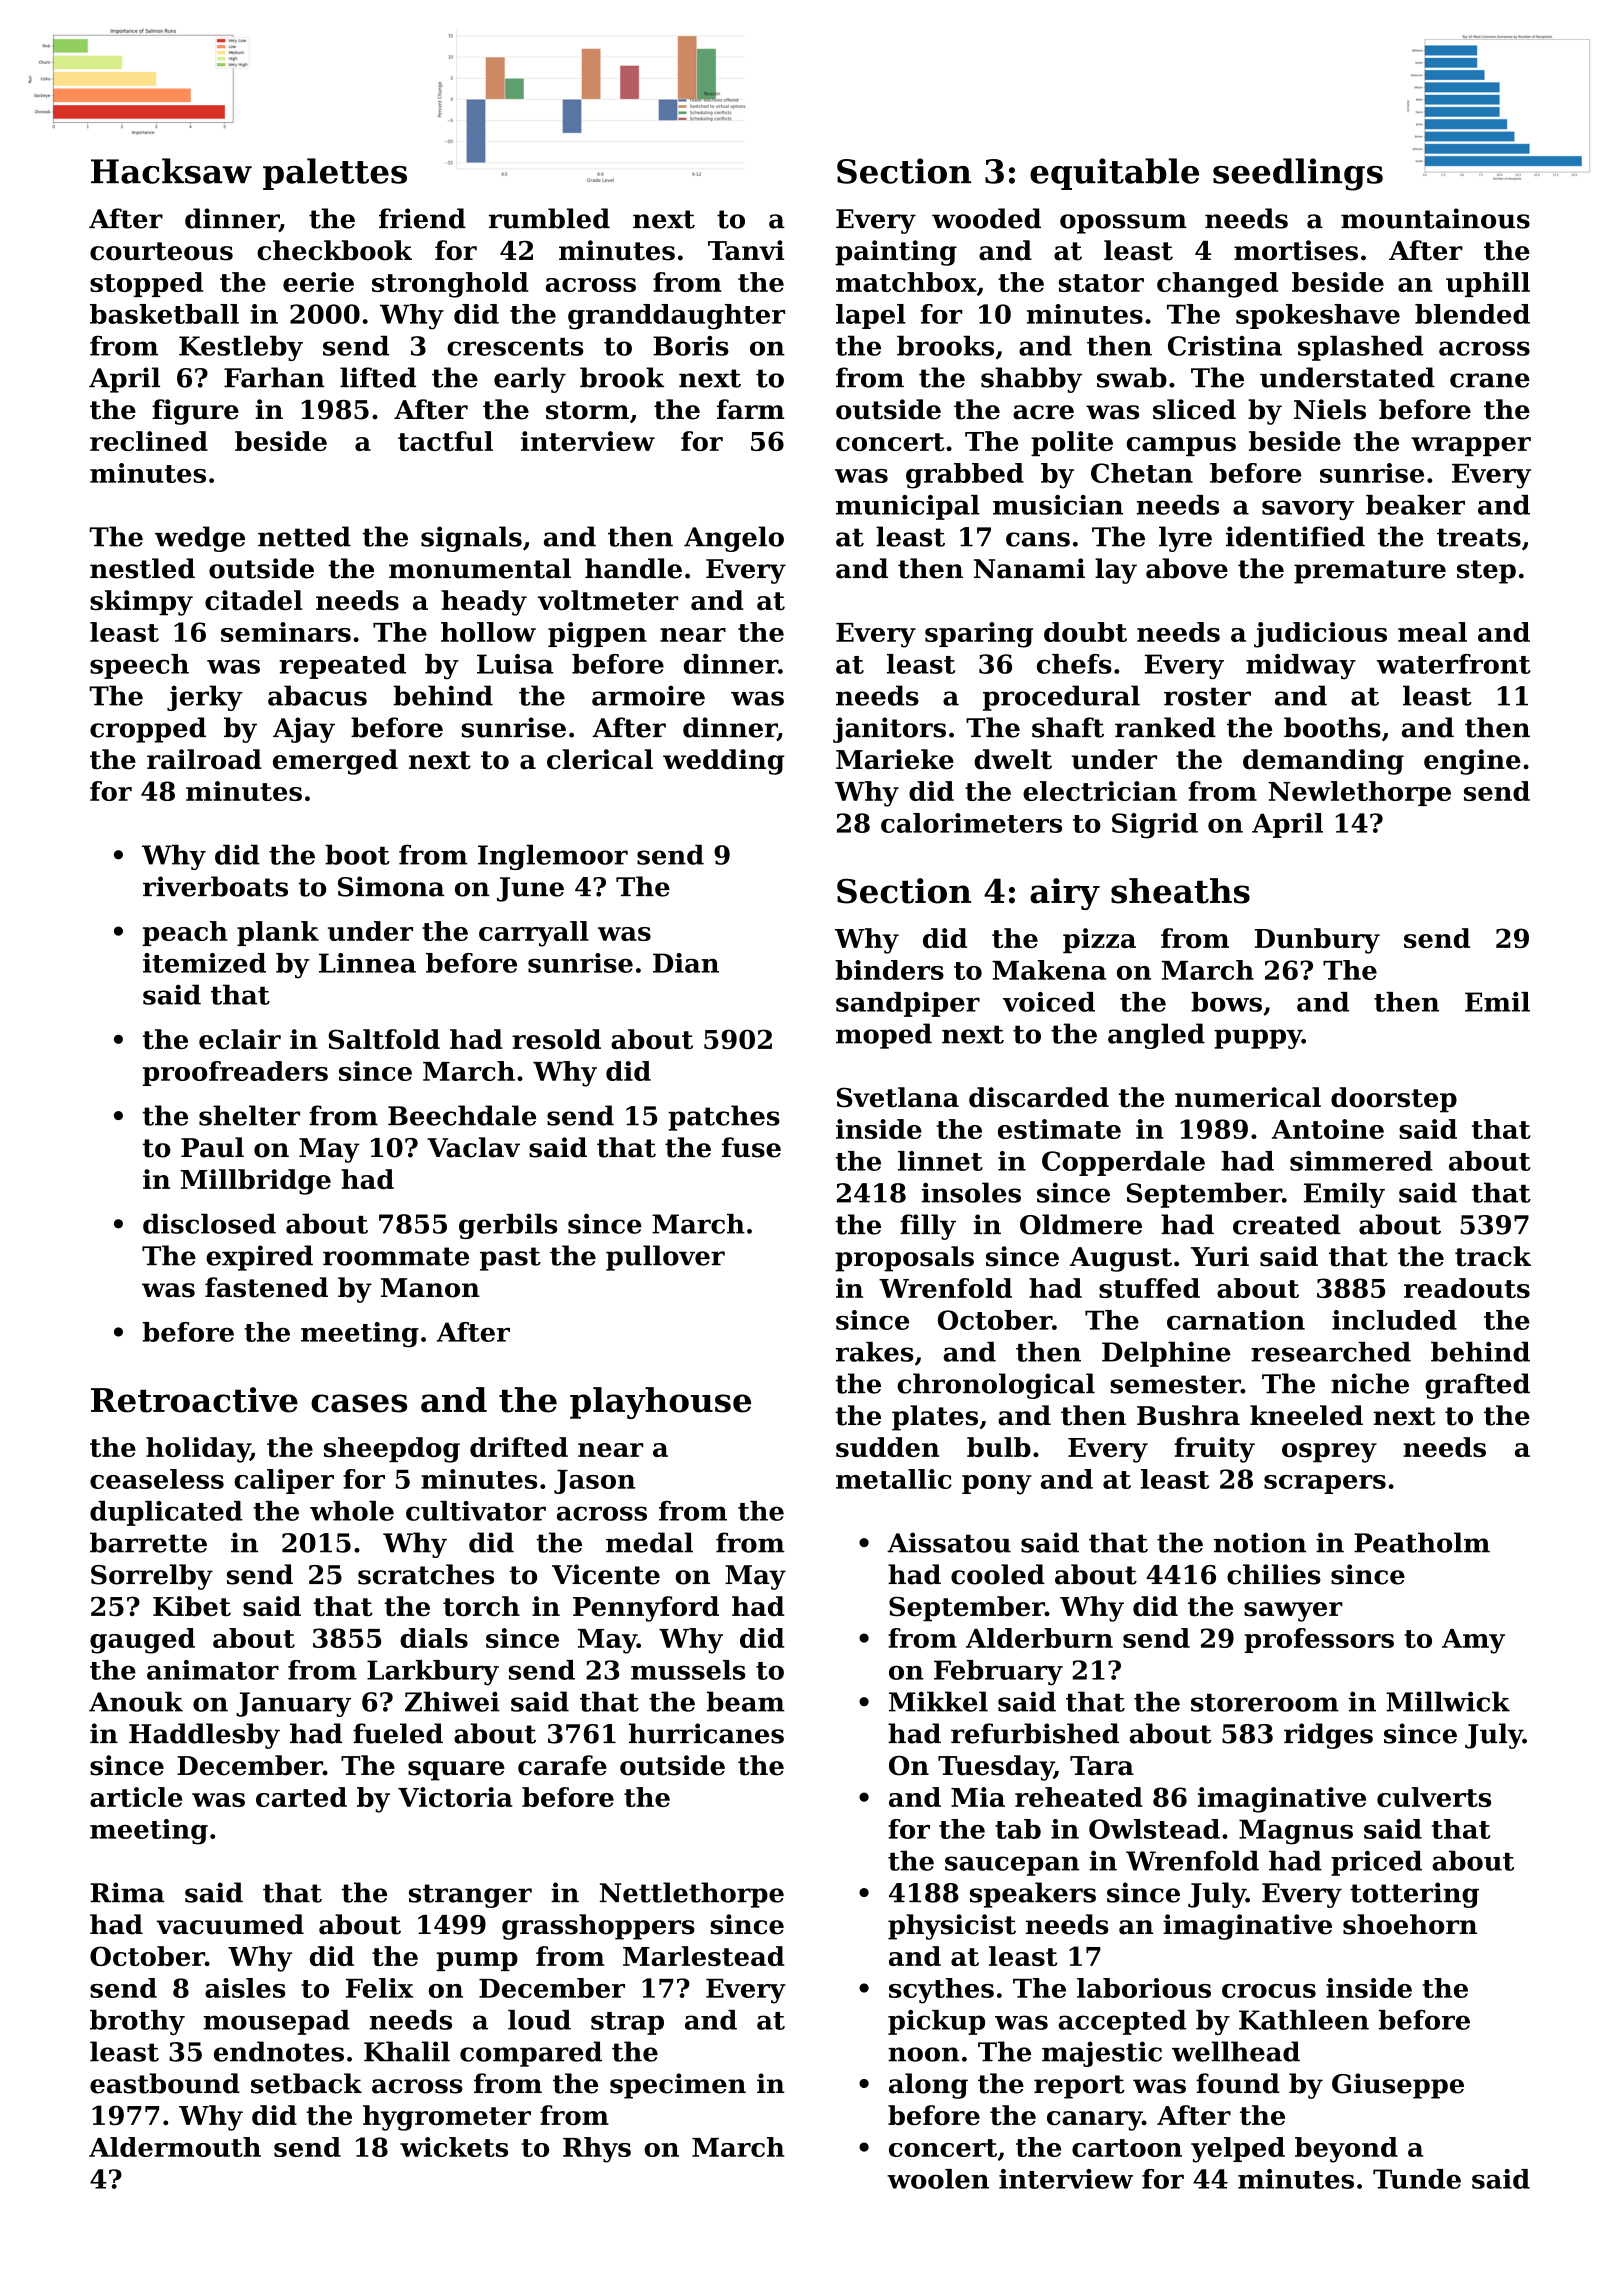  I want to click on yelped, so click(1238, 2150).
